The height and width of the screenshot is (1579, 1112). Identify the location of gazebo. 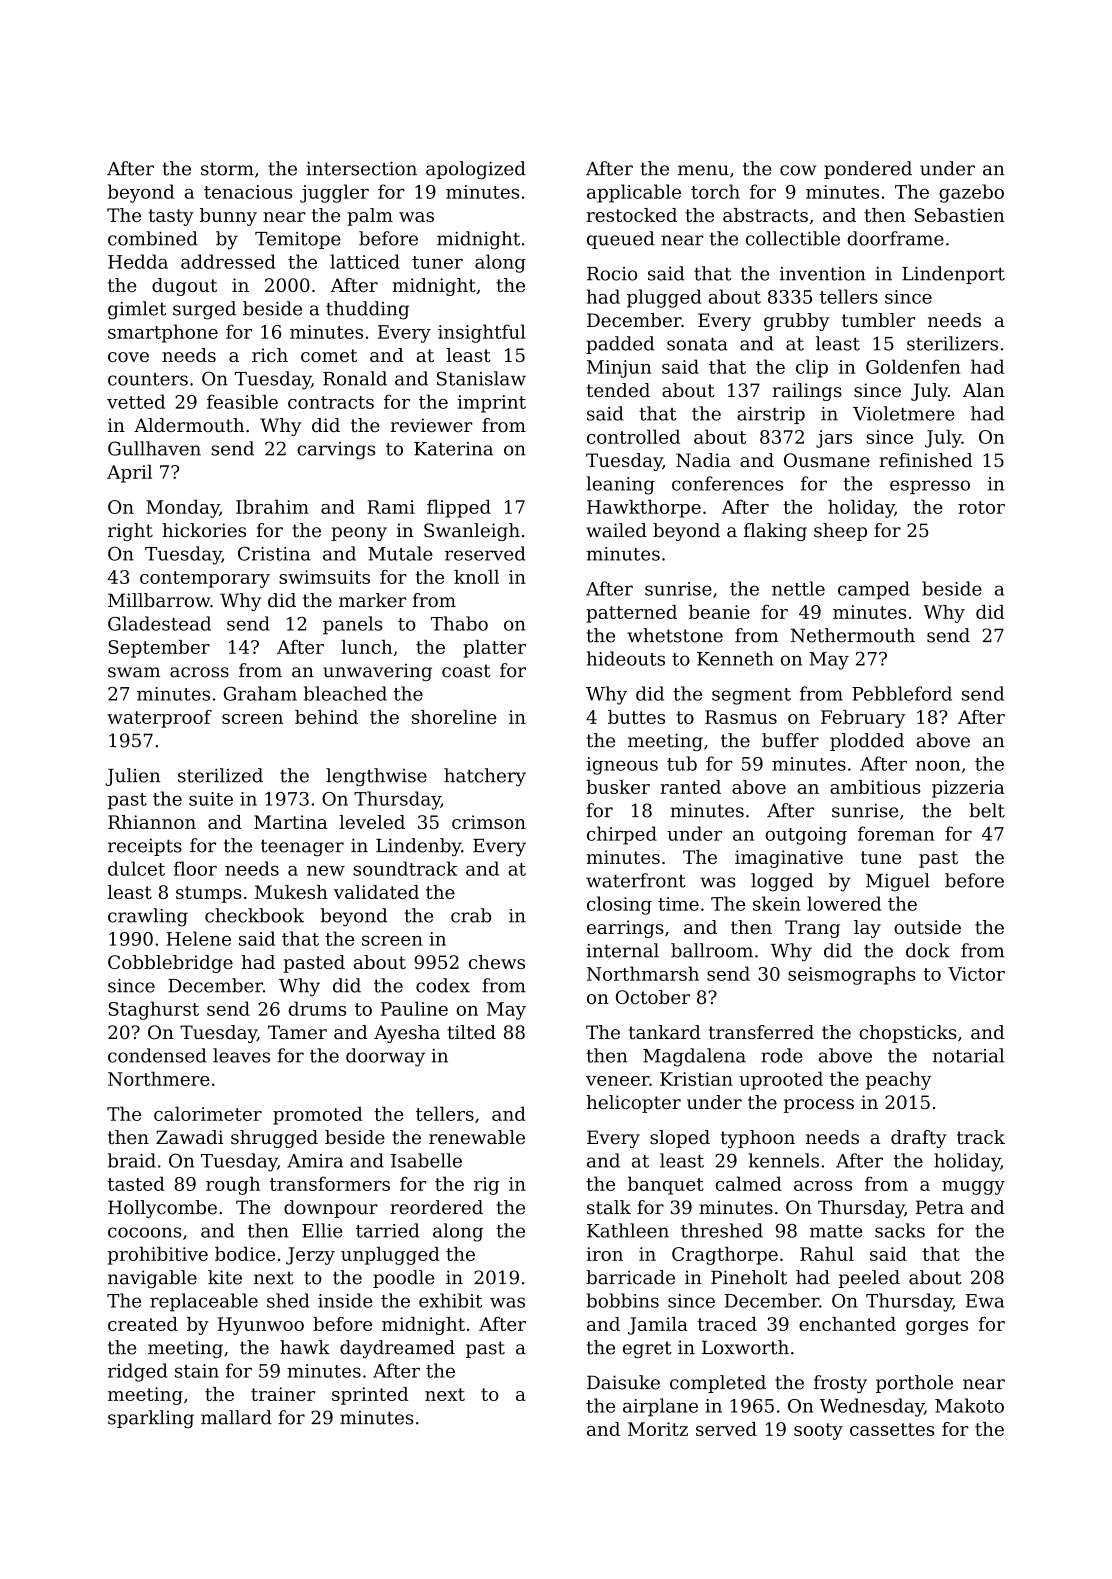
(971, 193).
